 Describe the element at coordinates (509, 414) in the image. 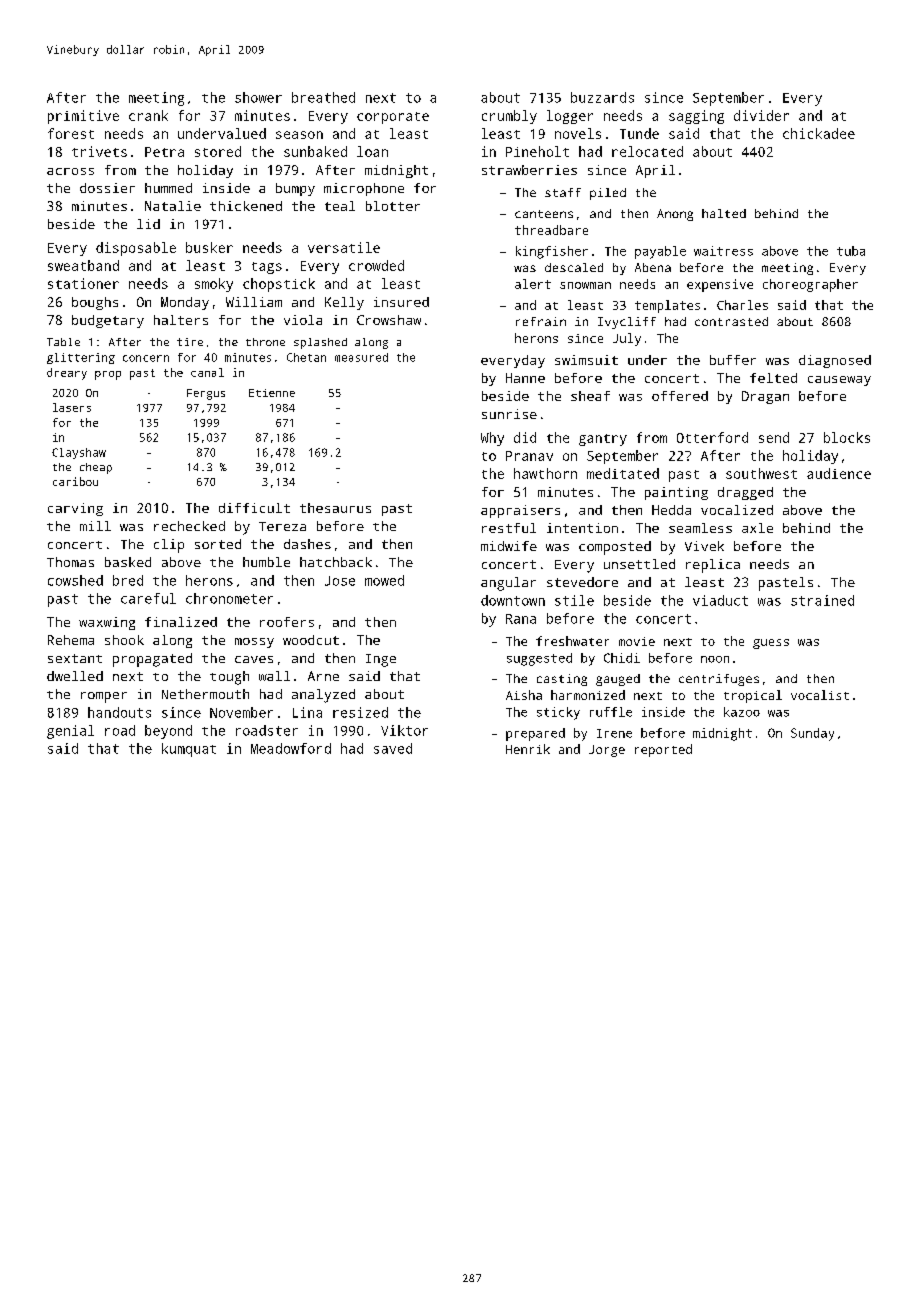

I see `sunrise` at that location.
